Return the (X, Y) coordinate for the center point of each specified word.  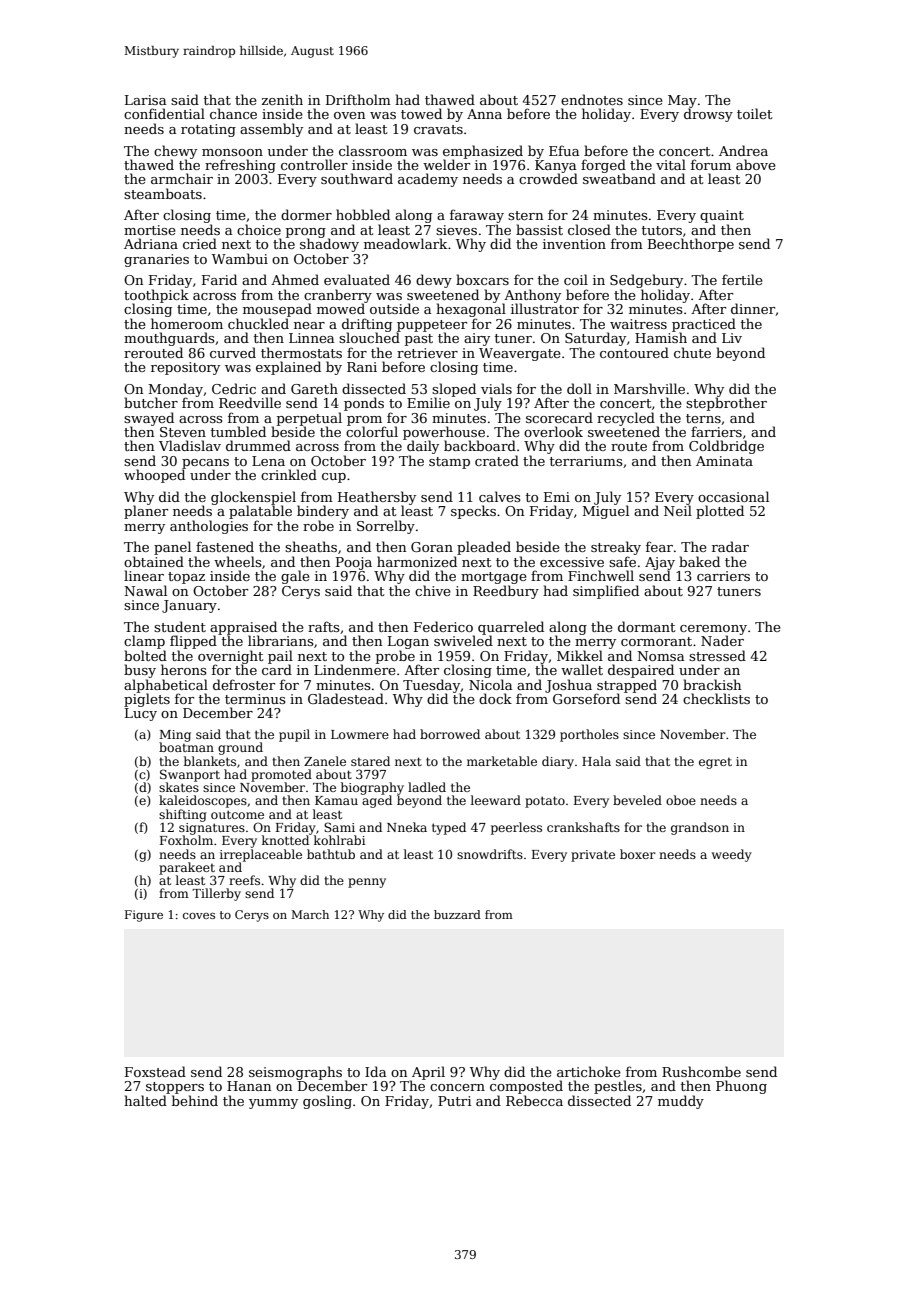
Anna (484, 114)
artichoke (589, 1071)
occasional (733, 496)
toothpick (156, 296)
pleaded (484, 548)
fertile (742, 279)
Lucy (141, 714)
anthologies (209, 527)
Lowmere (360, 734)
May (682, 102)
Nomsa (660, 656)
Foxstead (155, 1071)
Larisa (145, 100)
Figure (144, 916)
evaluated (357, 279)
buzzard (457, 914)
